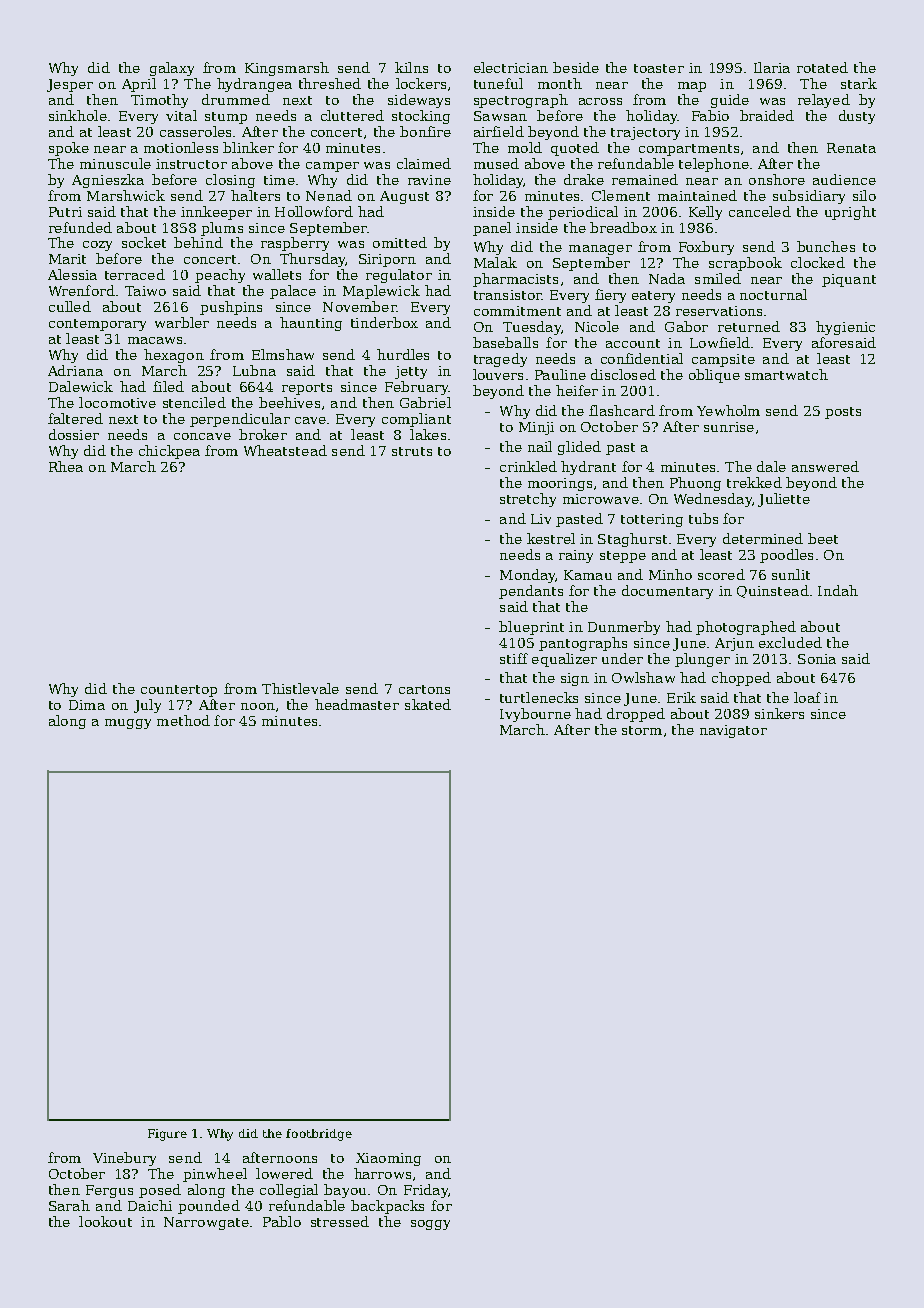  Describe the element at coordinates (498, 374) in the screenshot. I see `louvers` at that location.
